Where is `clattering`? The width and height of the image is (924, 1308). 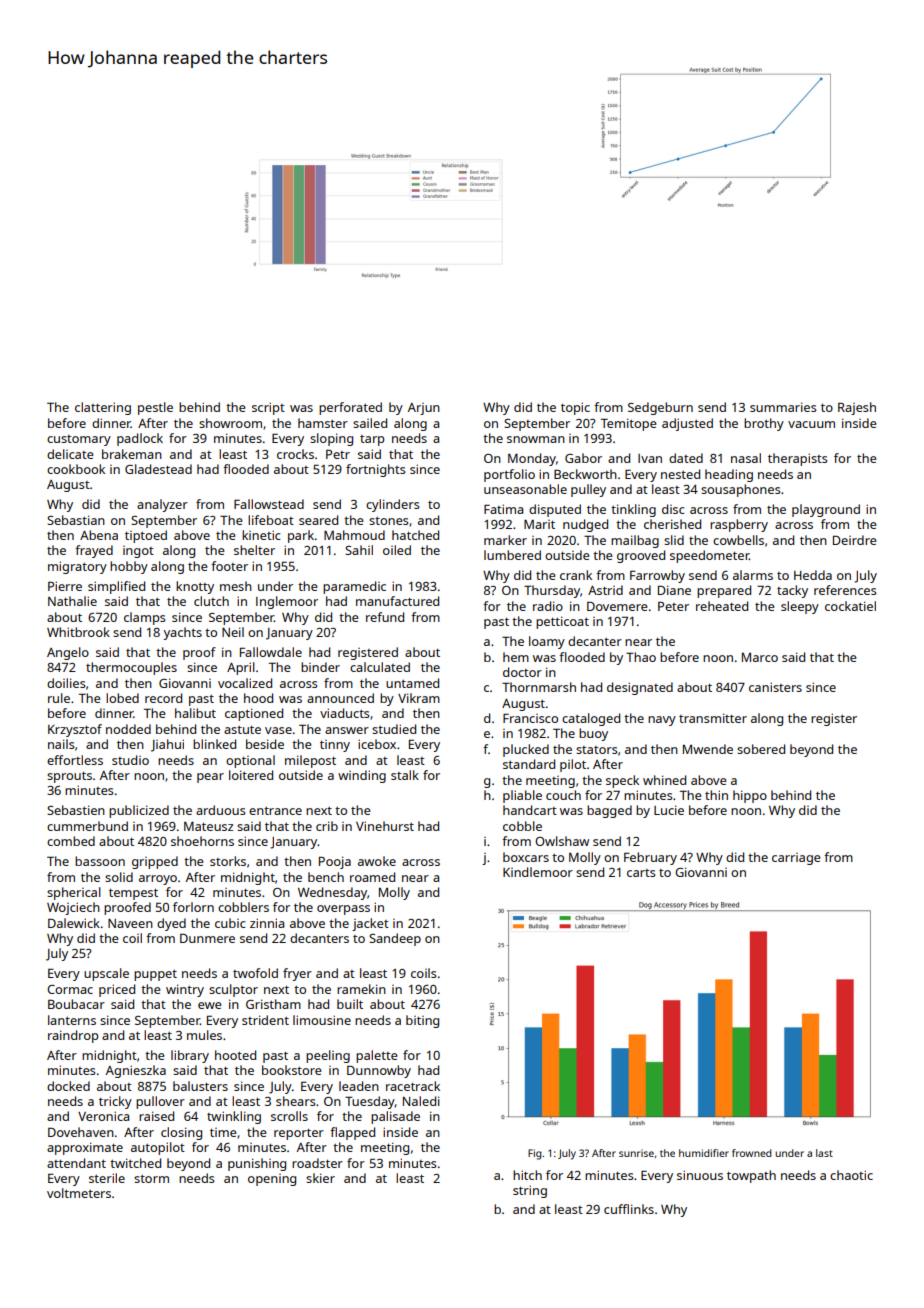
clattering is located at coordinates (103, 408).
